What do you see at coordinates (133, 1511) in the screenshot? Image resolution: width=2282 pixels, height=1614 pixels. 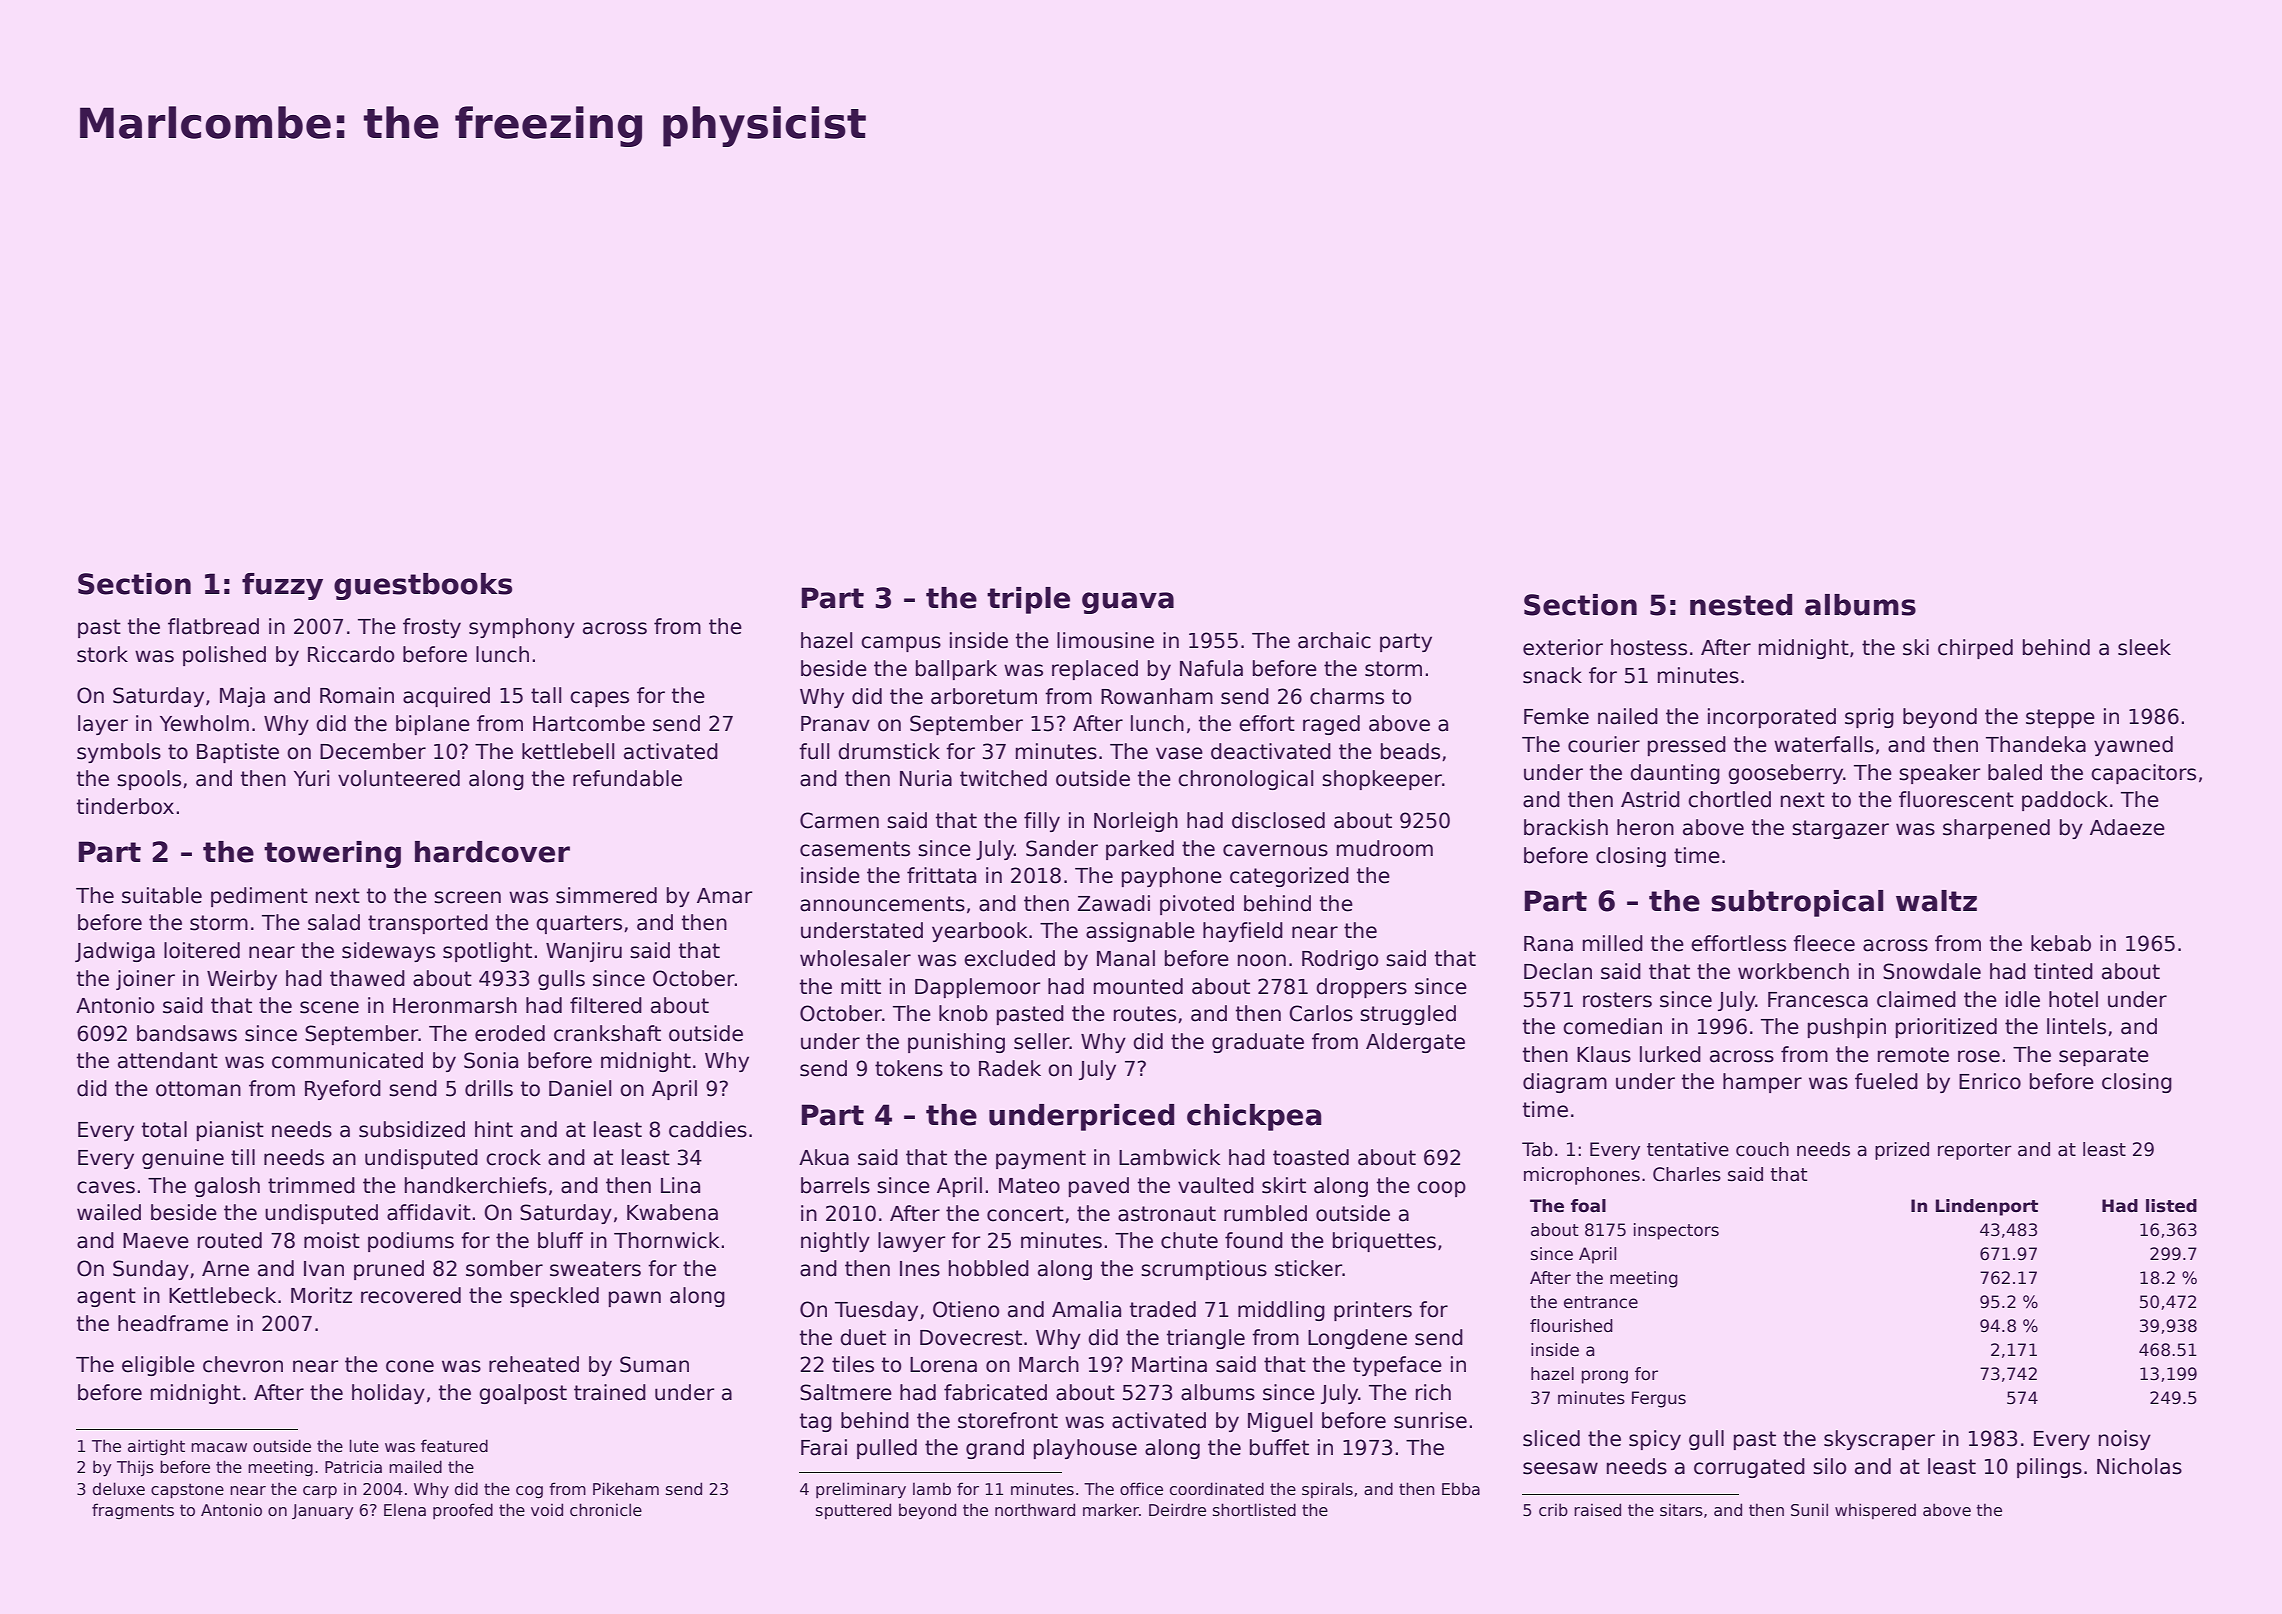 I see `fragments` at bounding box center [133, 1511].
